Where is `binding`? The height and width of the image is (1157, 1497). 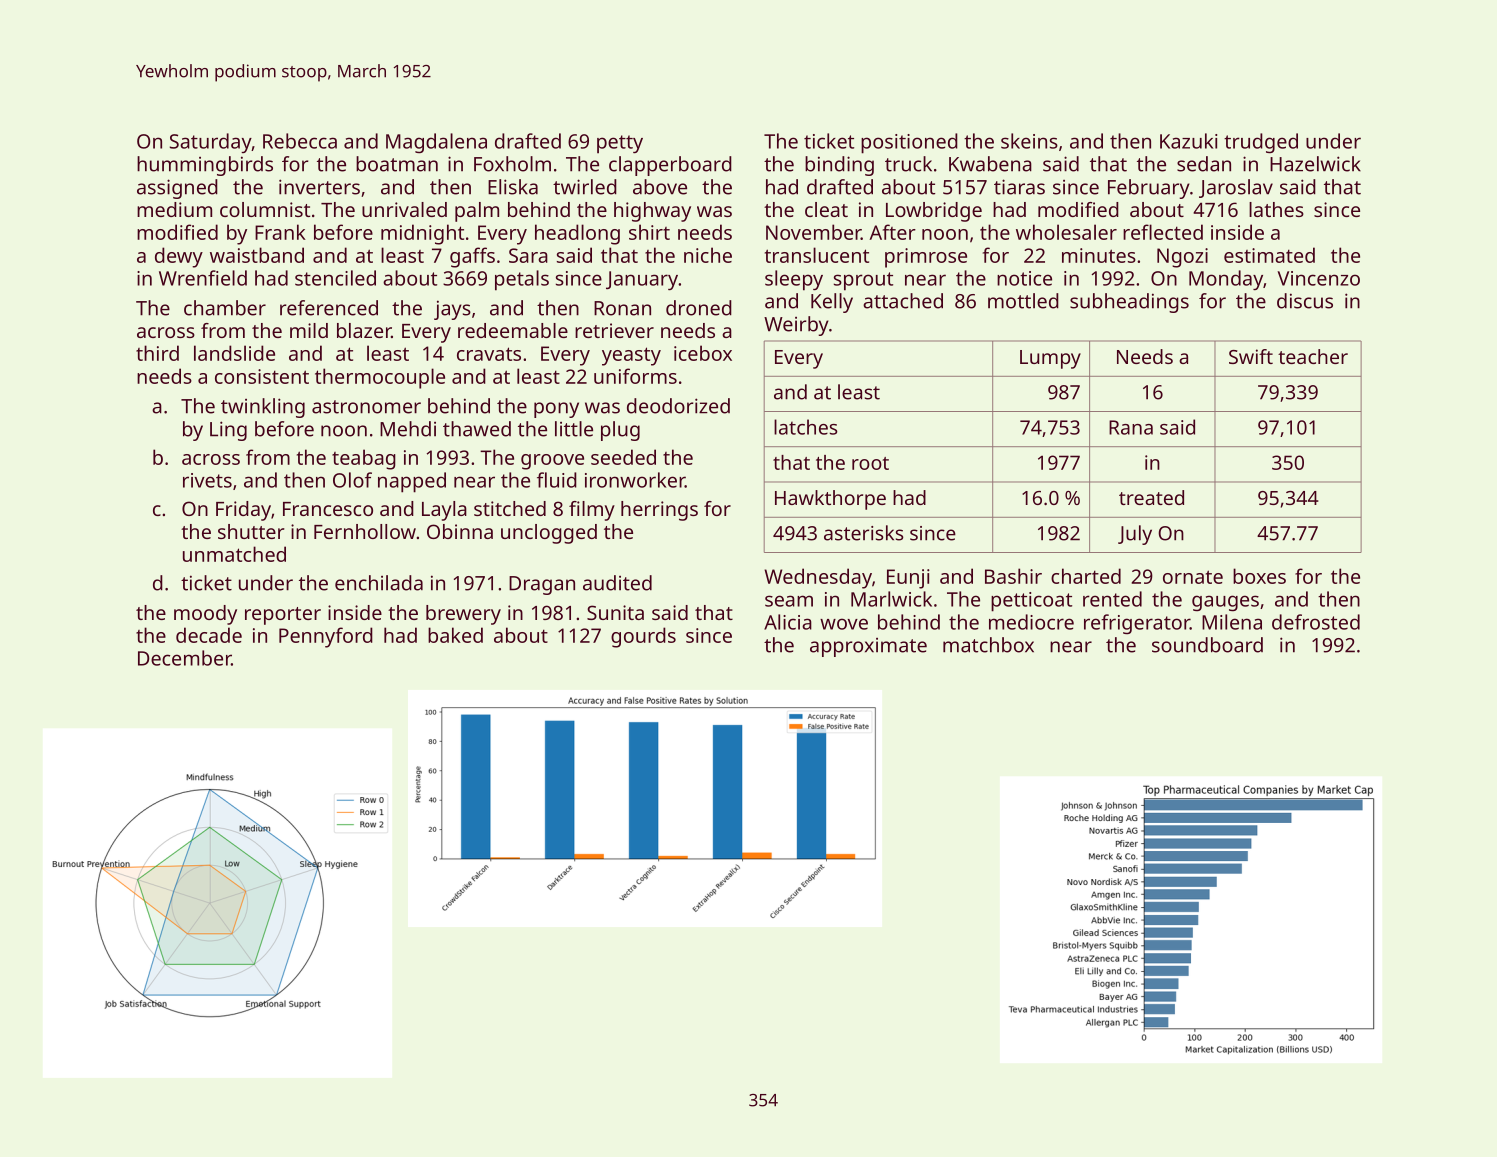
binding is located at coordinates (839, 166).
